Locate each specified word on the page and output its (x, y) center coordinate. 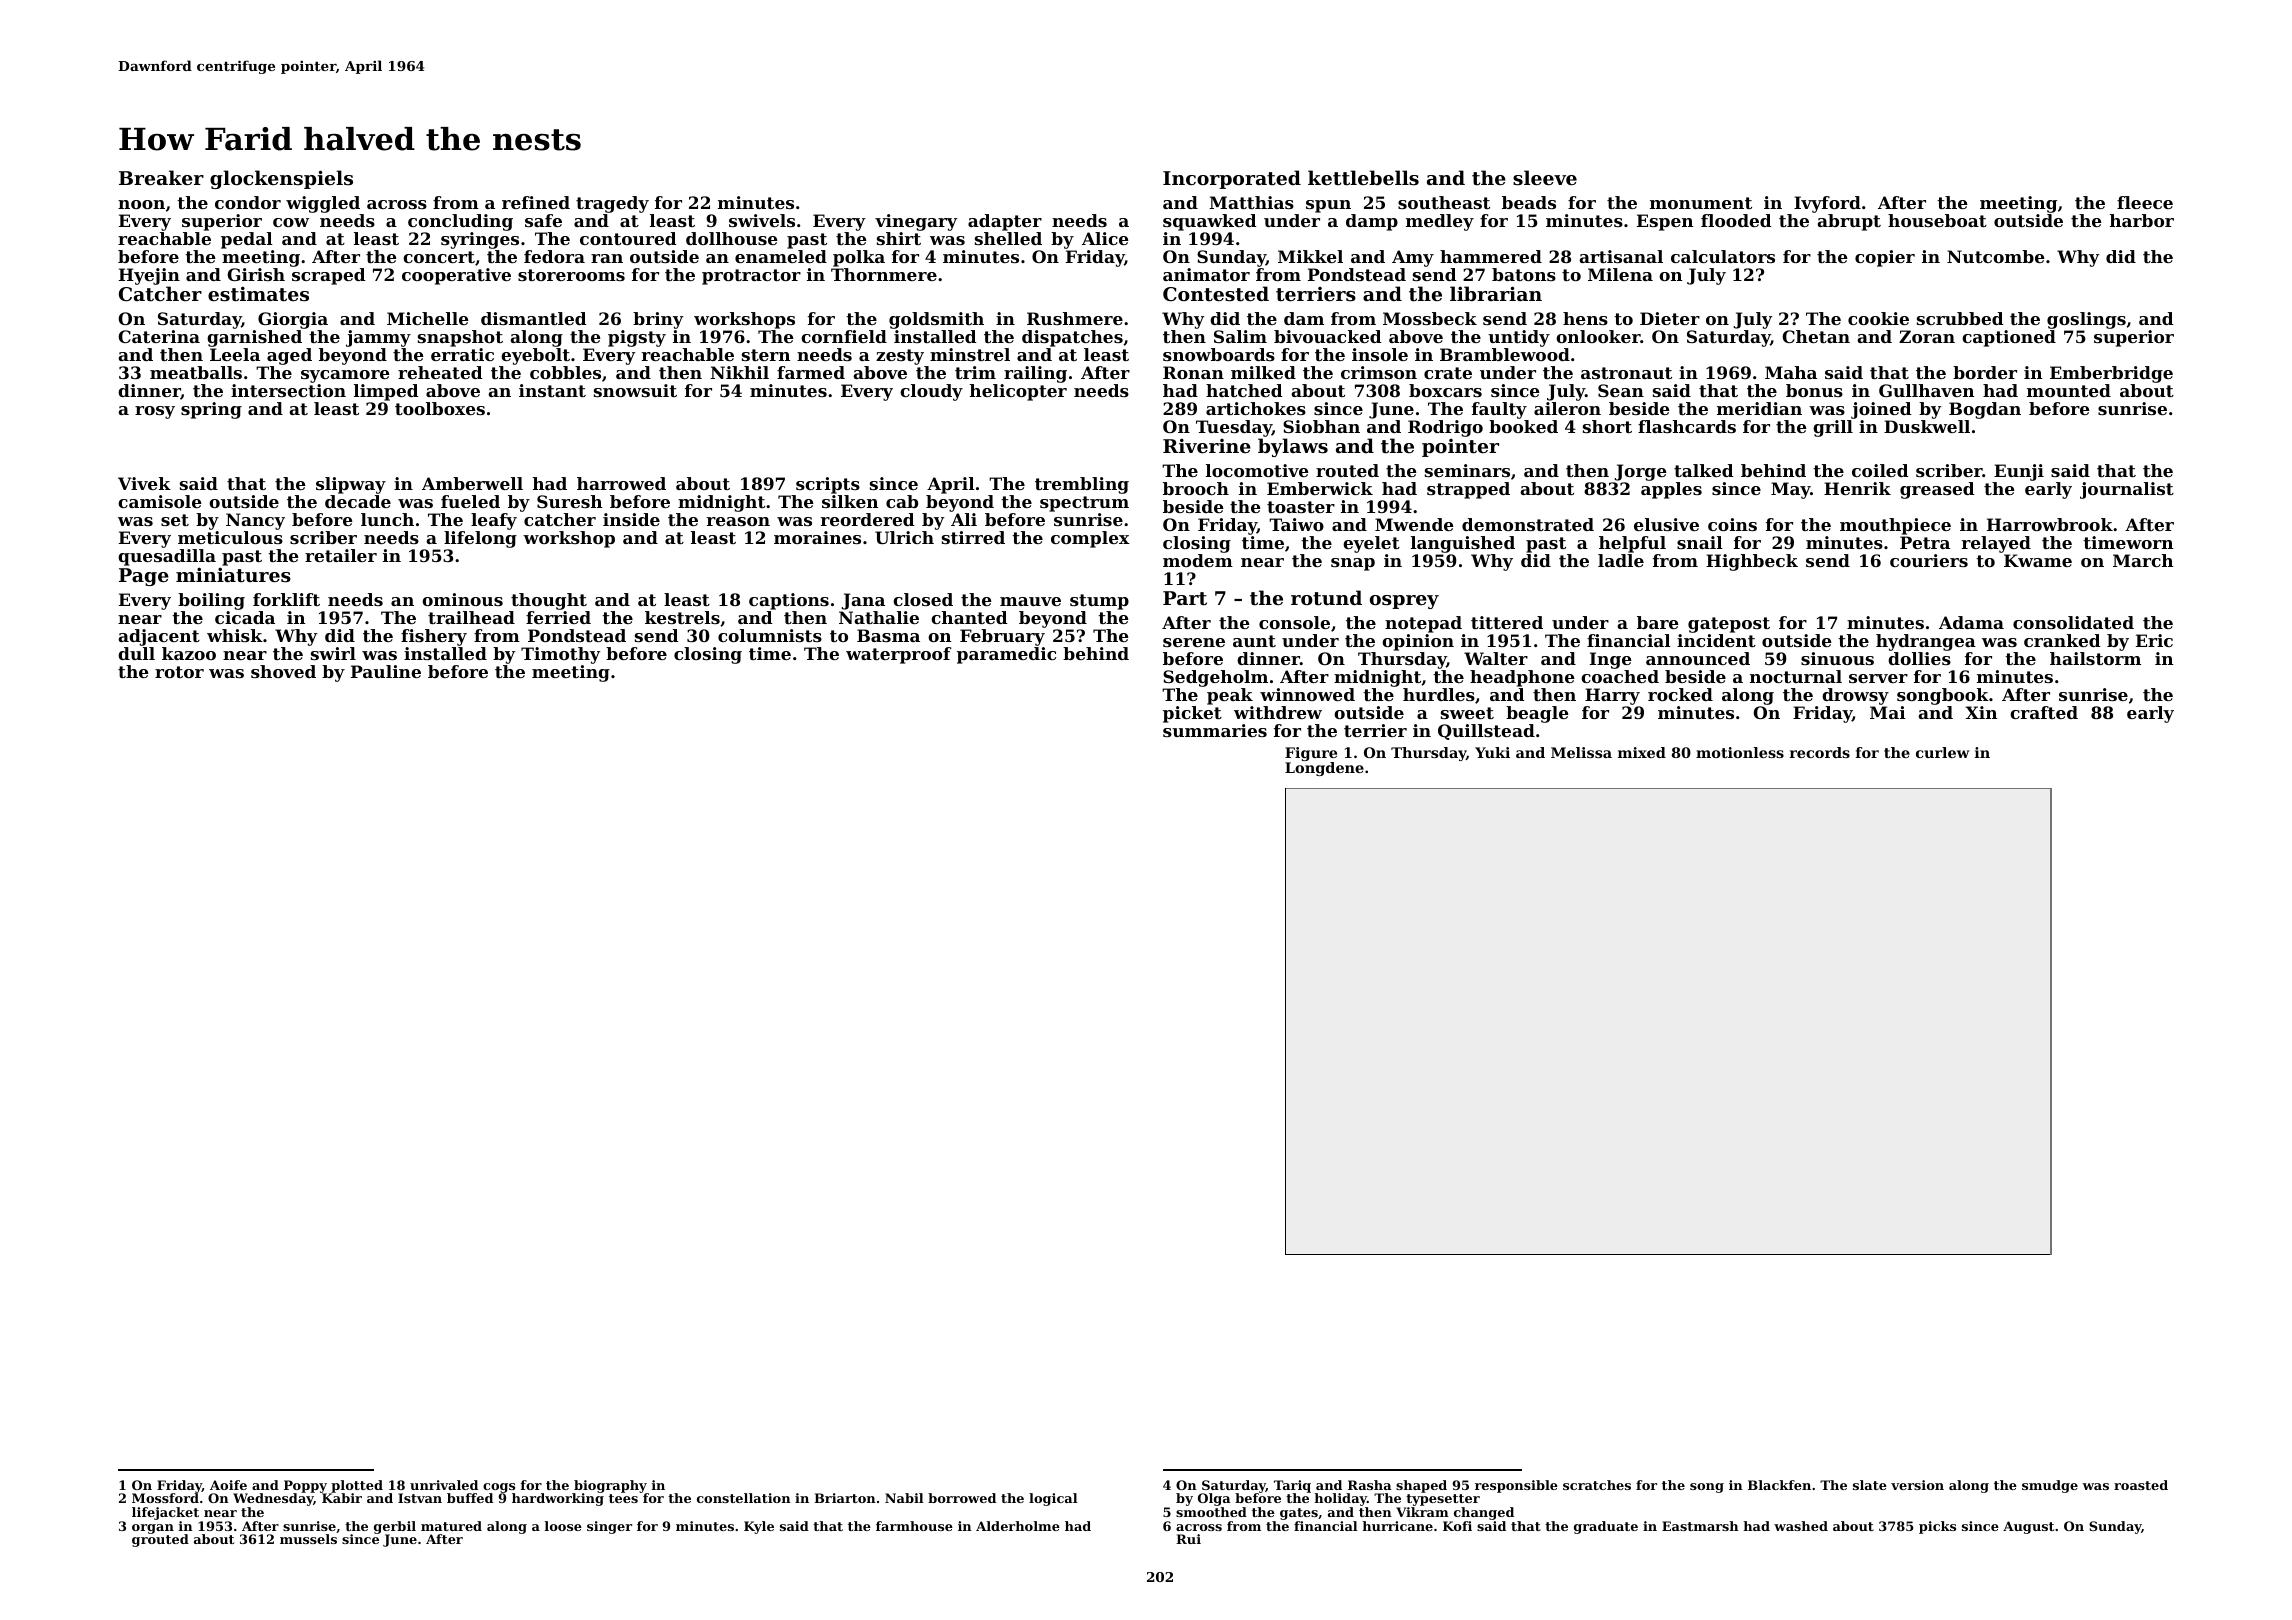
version (1917, 1485)
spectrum (1084, 504)
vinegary (916, 222)
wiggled (323, 204)
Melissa (1581, 752)
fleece (2145, 202)
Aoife (228, 1485)
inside (631, 519)
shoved (283, 671)
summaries (1215, 730)
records (1820, 752)
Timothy (560, 655)
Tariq (1292, 1486)
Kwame (2038, 560)
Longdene (1324, 769)
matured (451, 1526)
